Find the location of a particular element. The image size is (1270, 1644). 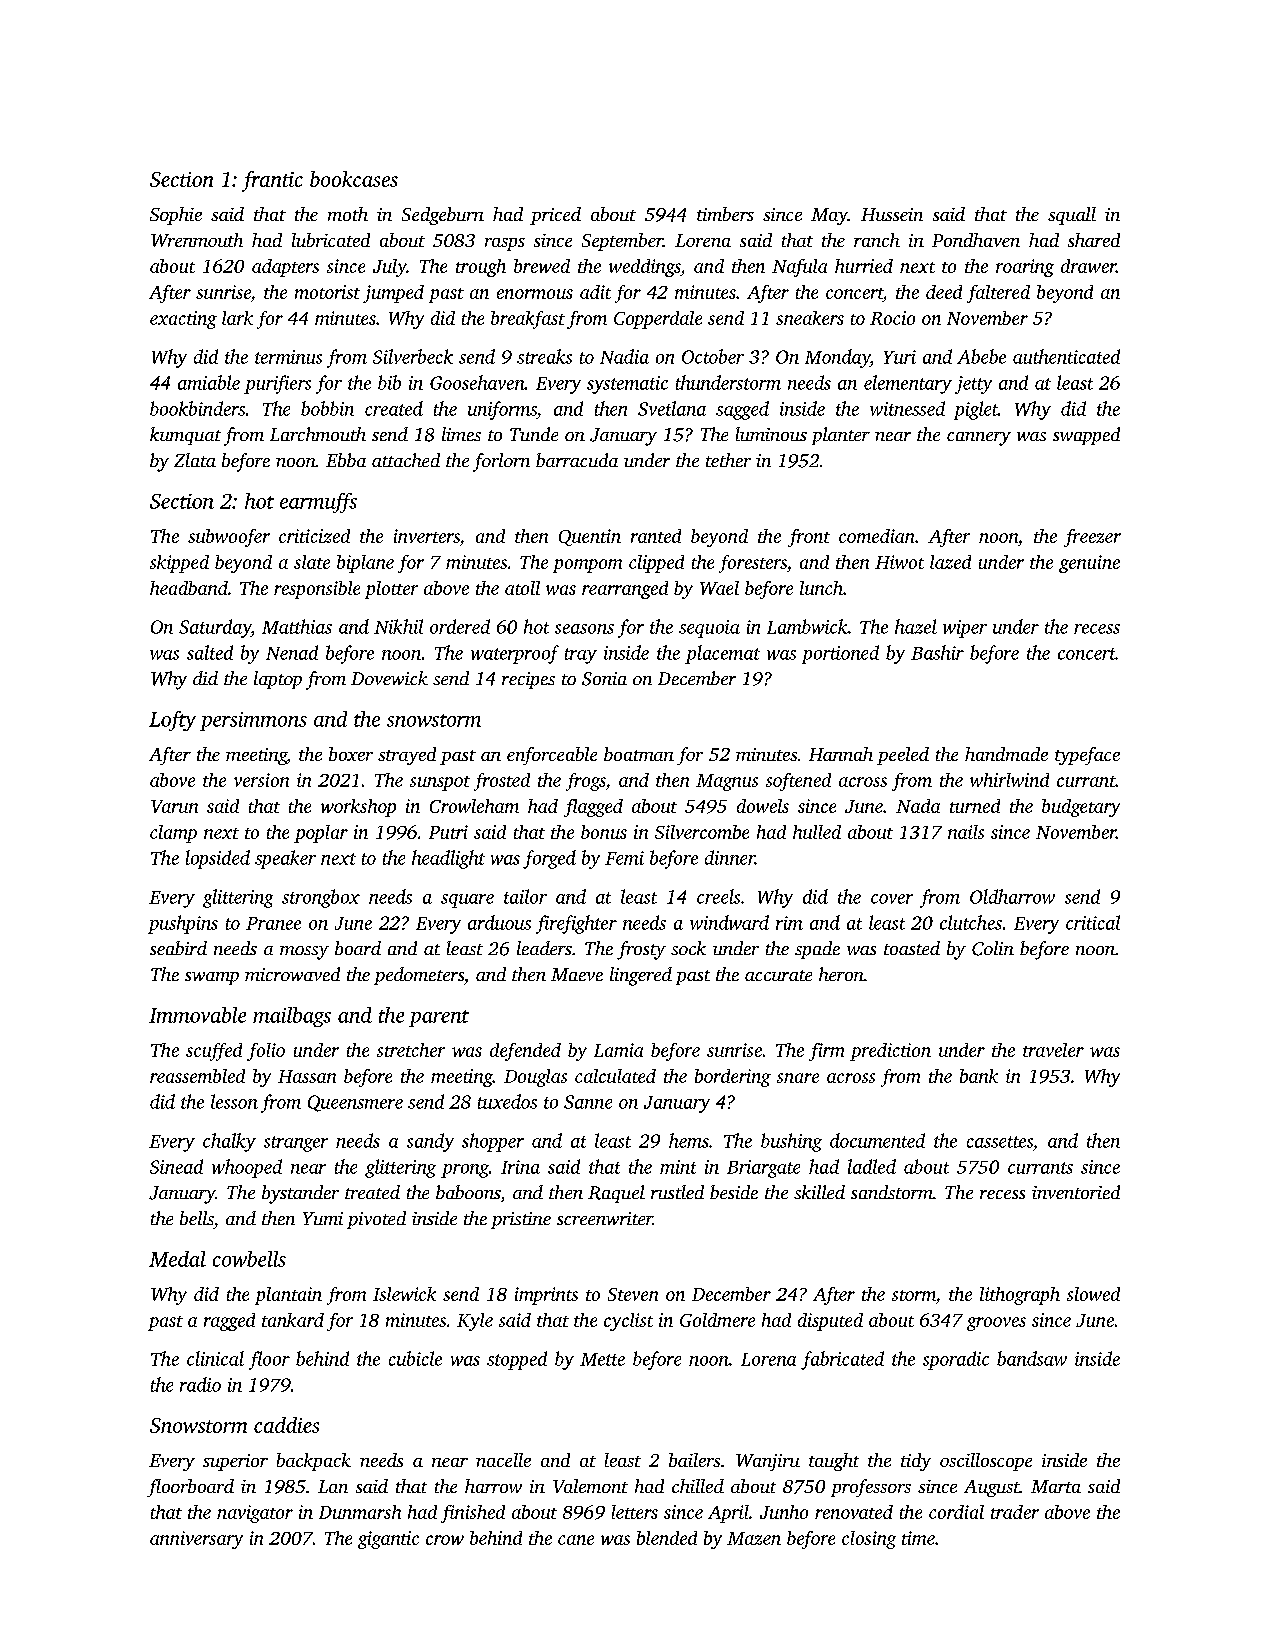

timbers is located at coordinates (725, 214).
